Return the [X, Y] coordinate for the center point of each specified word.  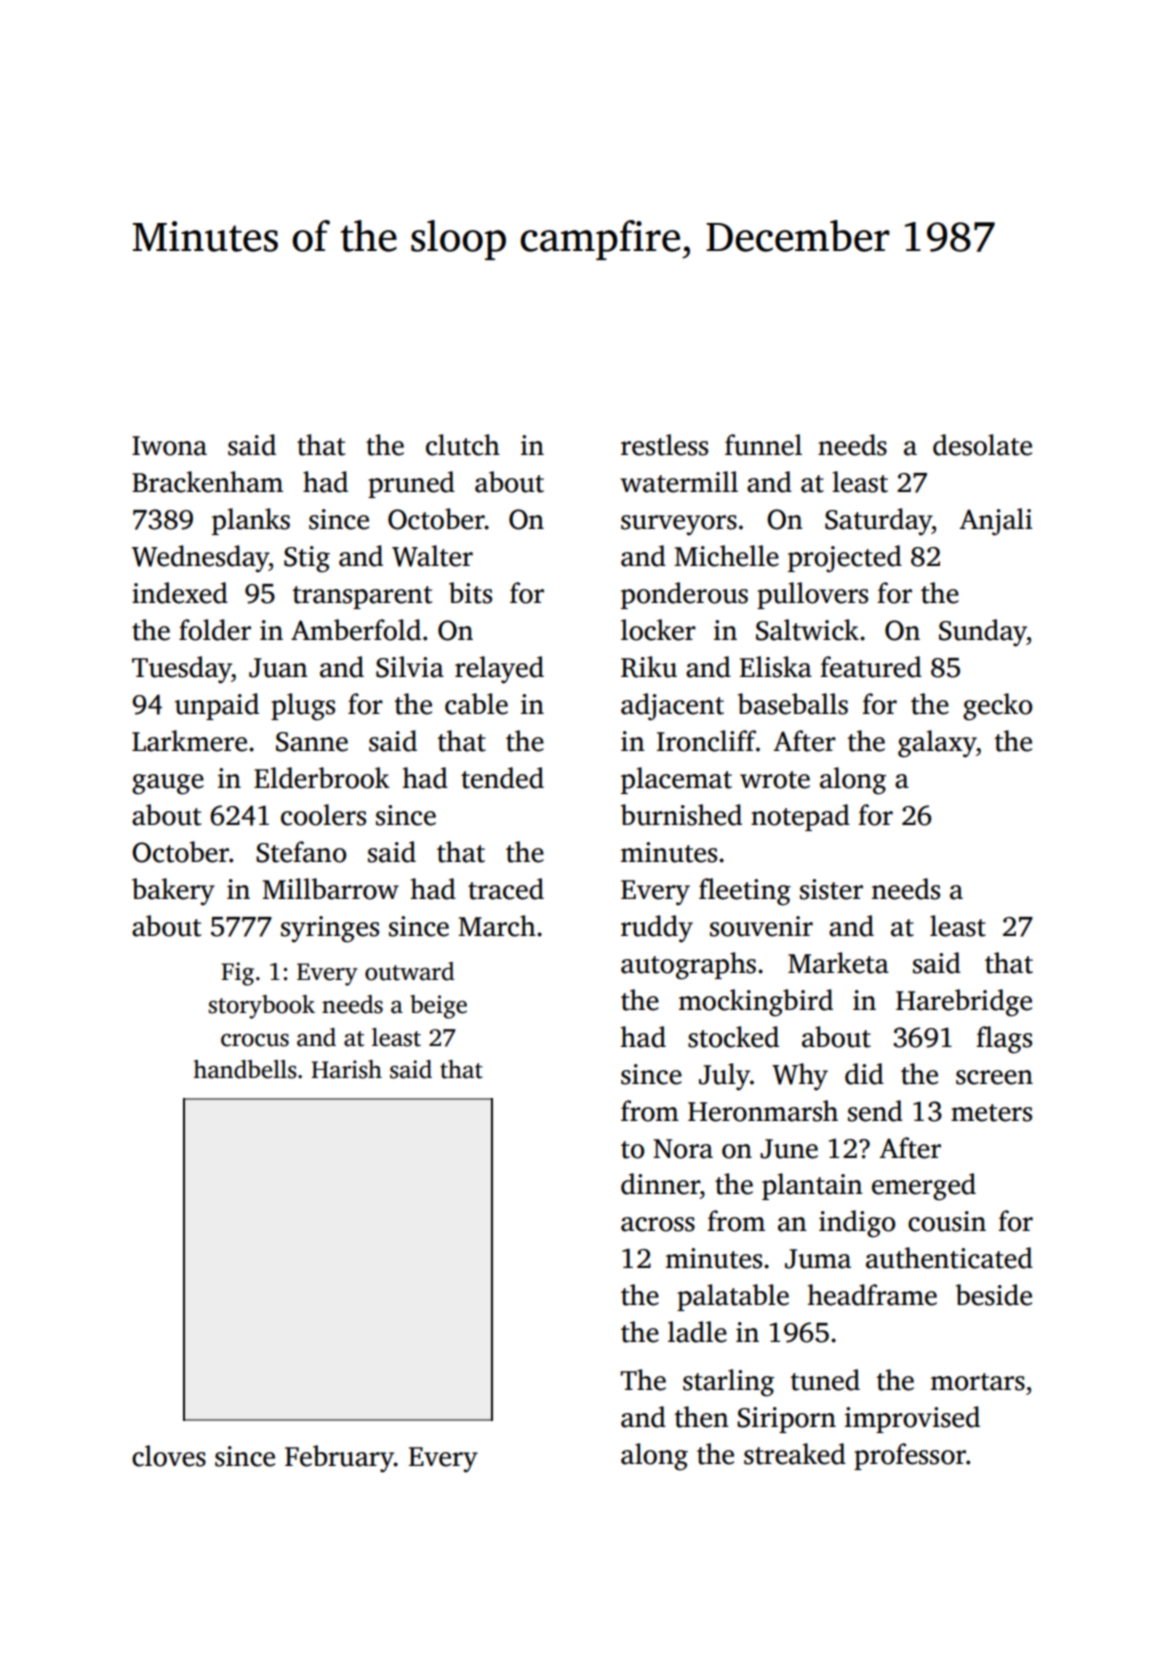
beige [438, 1007]
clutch [463, 445]
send [875, 1111]
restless [664, 445]
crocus [255, 1040]
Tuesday [182, 670]
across [658, 1224]
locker [658, 630]
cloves [169, 1456]
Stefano [301, 852]
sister [831, 889]
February [339, 1459]
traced [506, 889]
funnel [763, 445]
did [864, 1074]
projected [845, 559]
